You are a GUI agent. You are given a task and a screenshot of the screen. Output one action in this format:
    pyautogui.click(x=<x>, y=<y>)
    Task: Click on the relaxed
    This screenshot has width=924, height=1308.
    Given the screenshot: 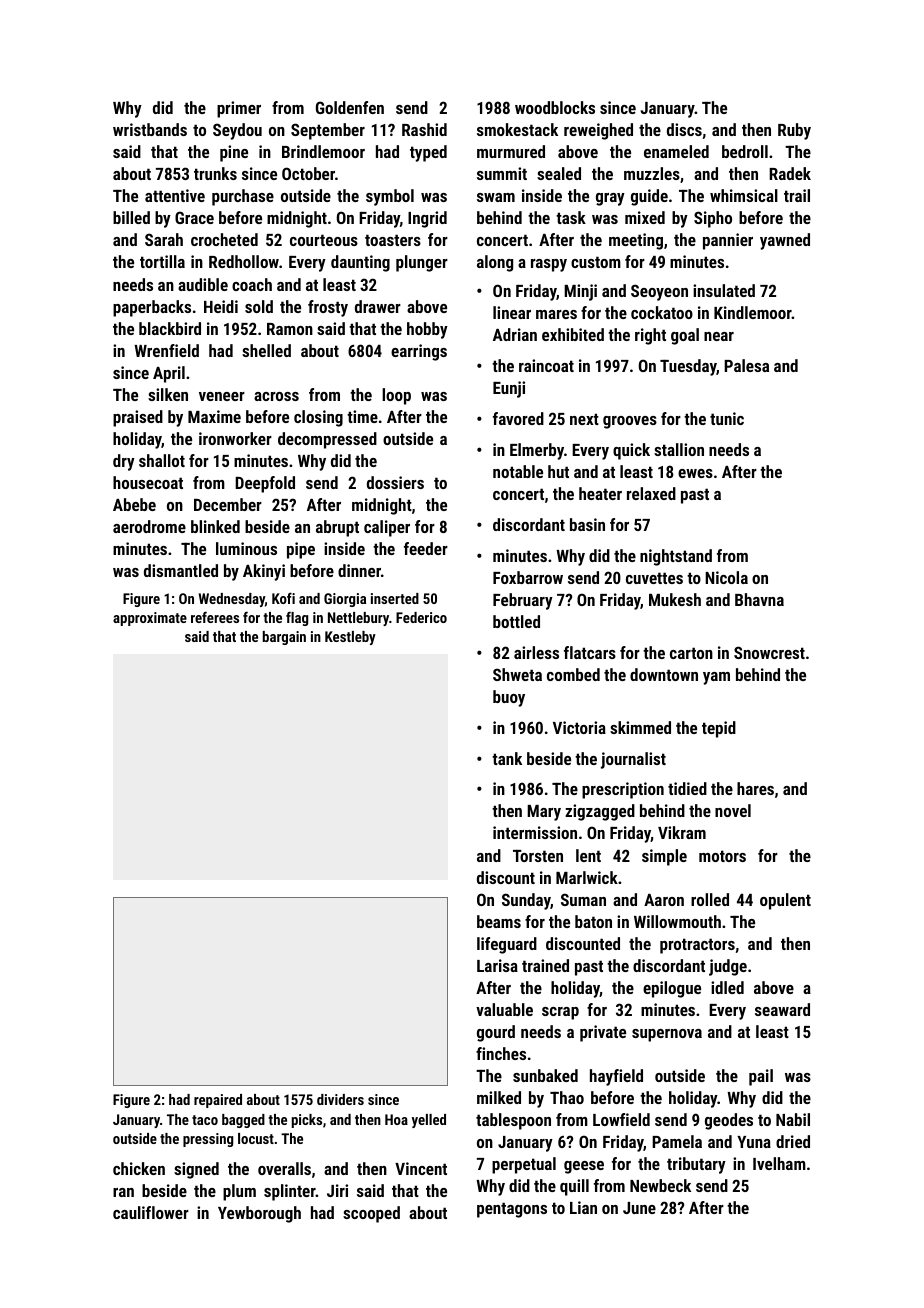 What is the action you would take?
    pyautogui.click(x=651, y=493)
